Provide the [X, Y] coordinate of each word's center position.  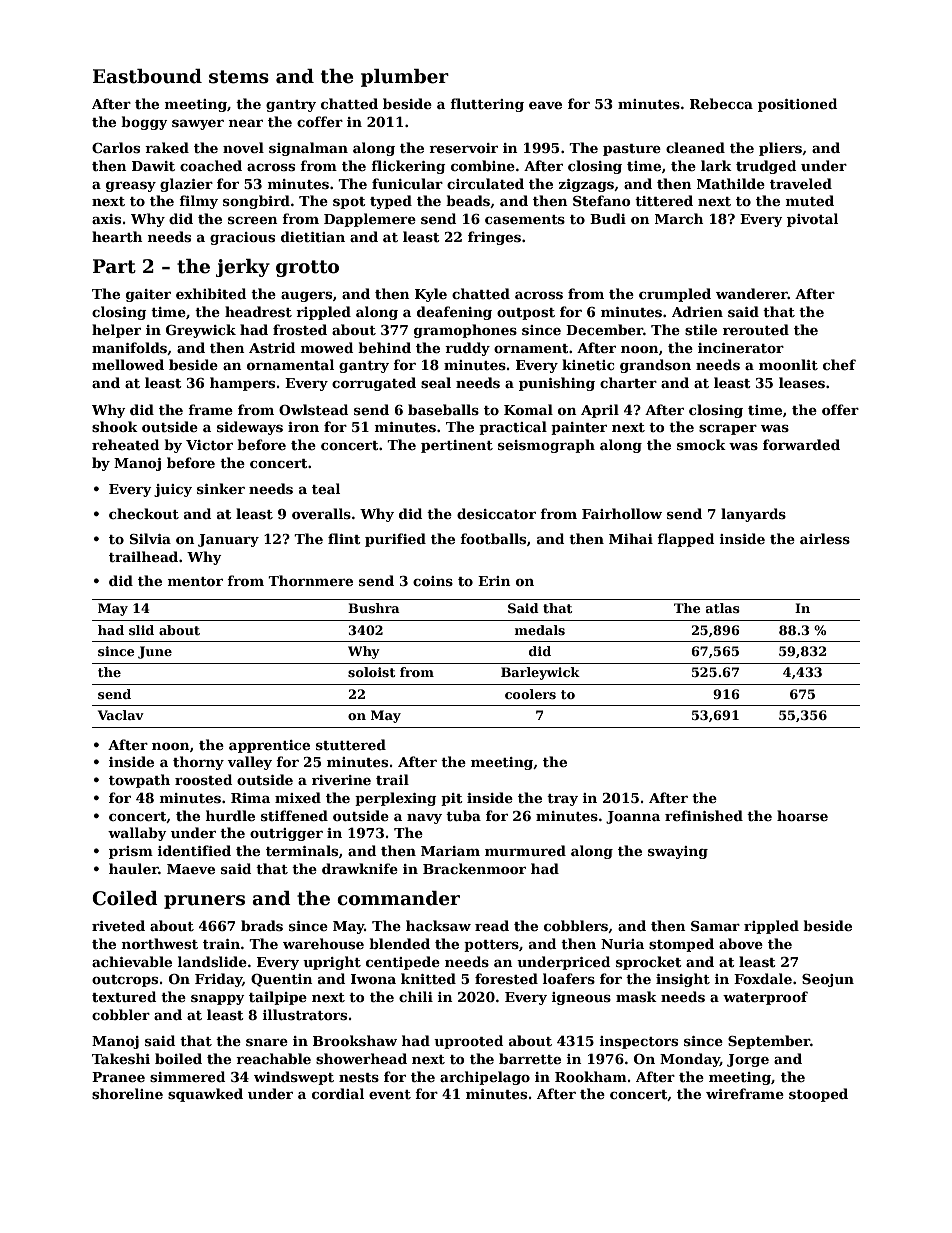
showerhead [361, 1058]
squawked [205, 1095]
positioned [797, 105]
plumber [405, 78]
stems [239, 77]
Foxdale [763, 978]
